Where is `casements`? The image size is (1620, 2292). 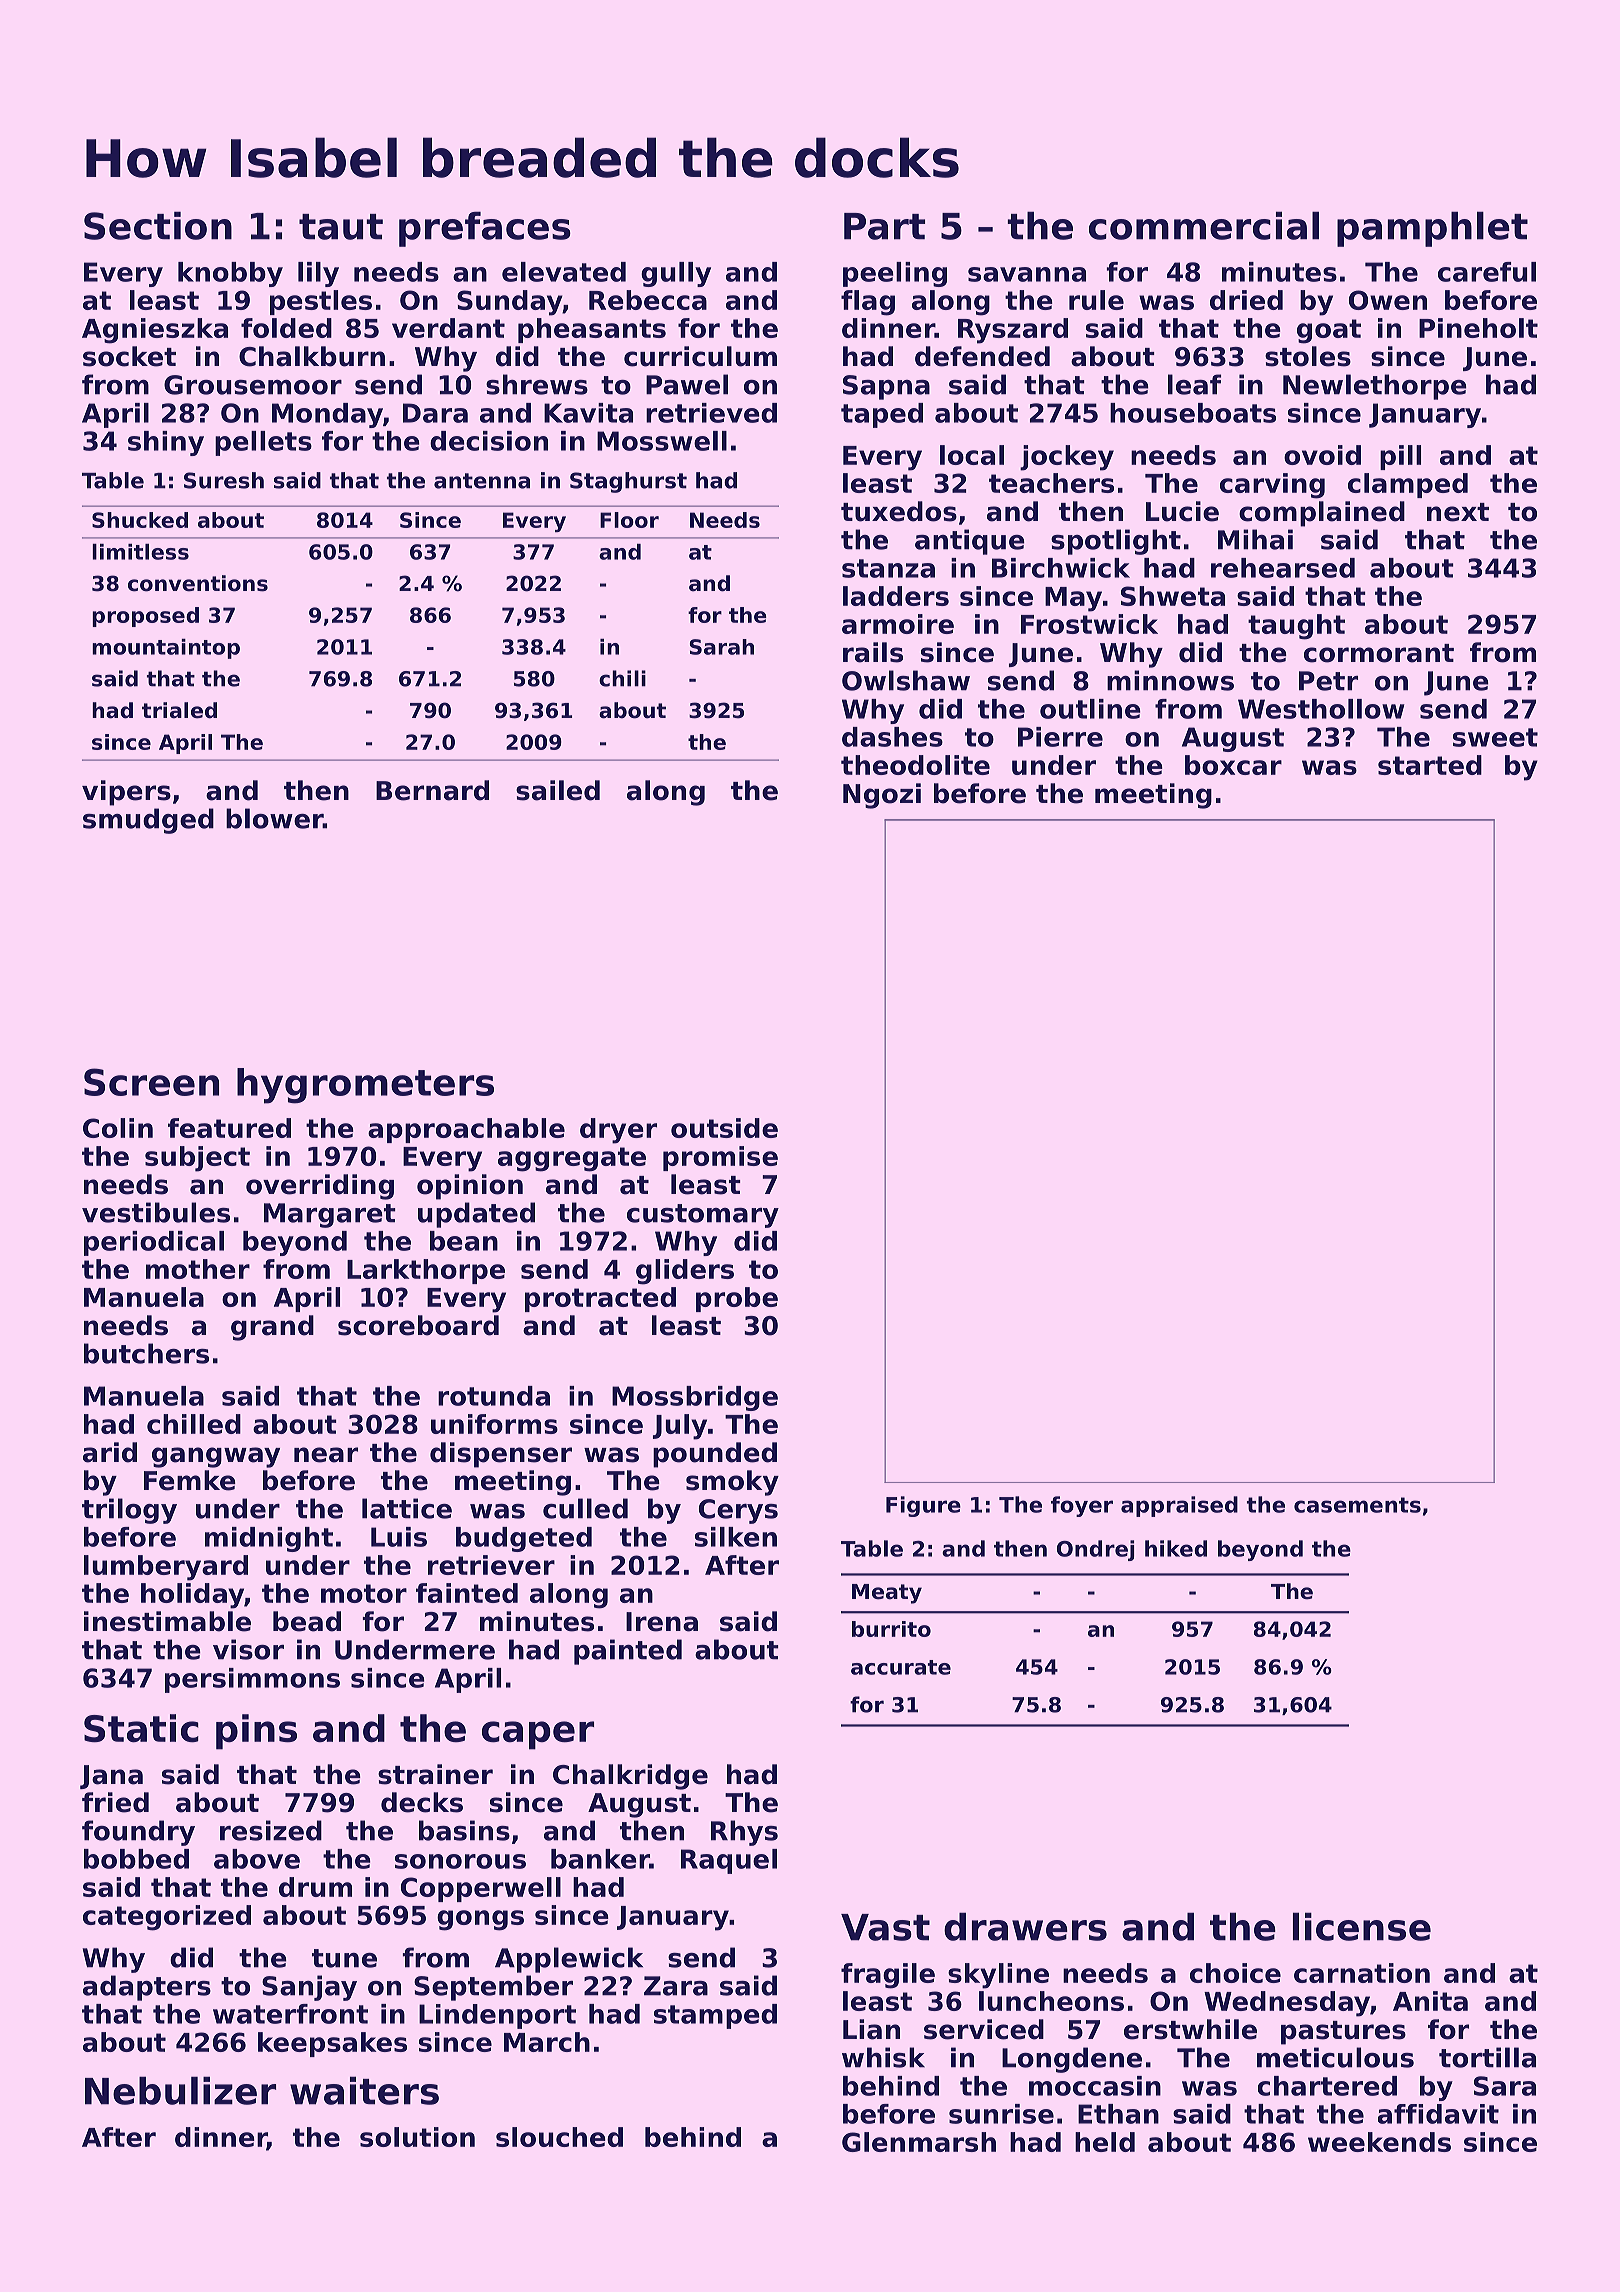
casements is located at coordinates (1357, 1505).
